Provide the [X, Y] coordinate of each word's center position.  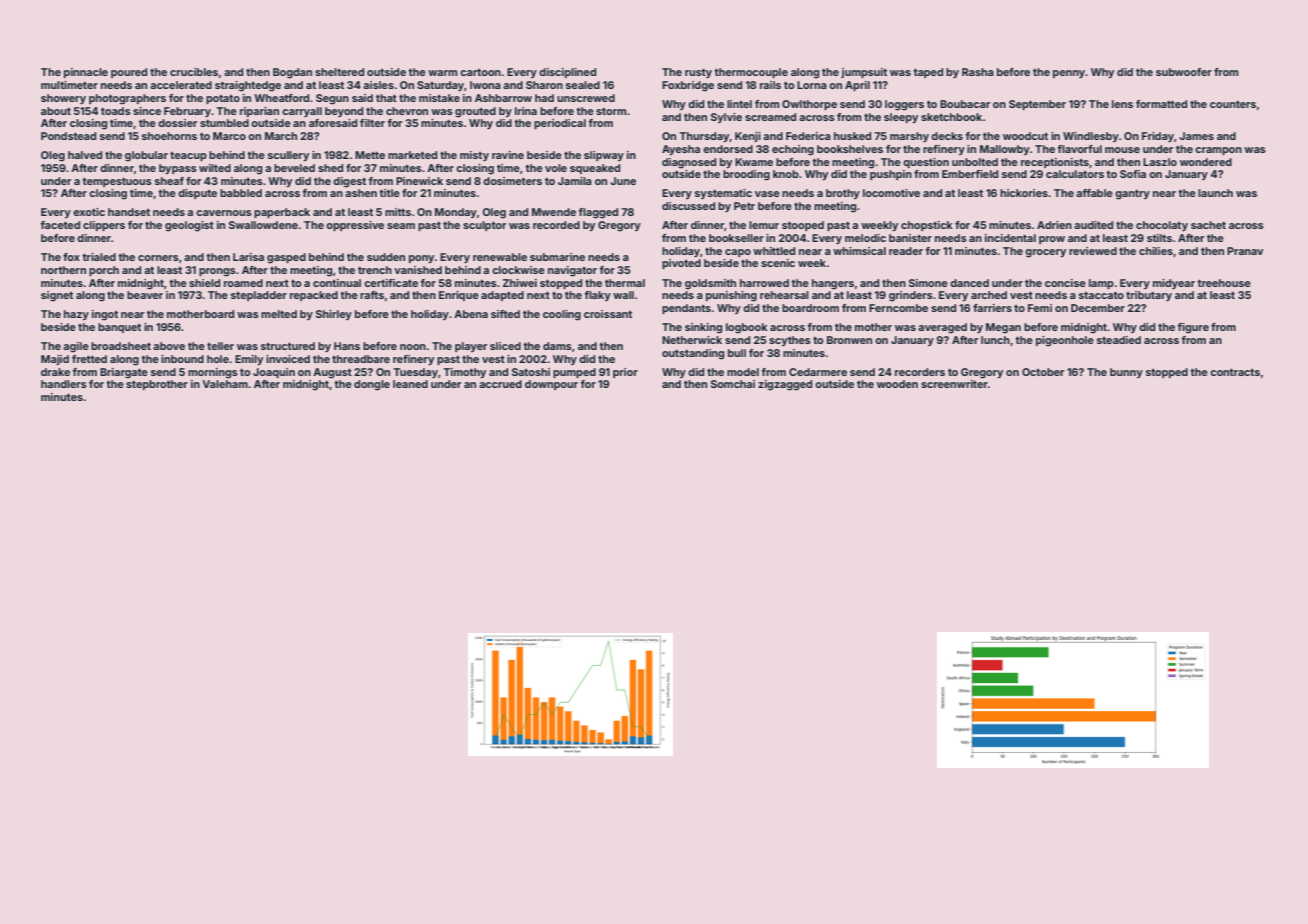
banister [910, 238]
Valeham [225, 384]
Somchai [733, 384]
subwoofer [1184, 72]
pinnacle [86, 73]
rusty [698, 73]
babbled [241, 193]
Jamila [575, 181]
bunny [1126, 373]
